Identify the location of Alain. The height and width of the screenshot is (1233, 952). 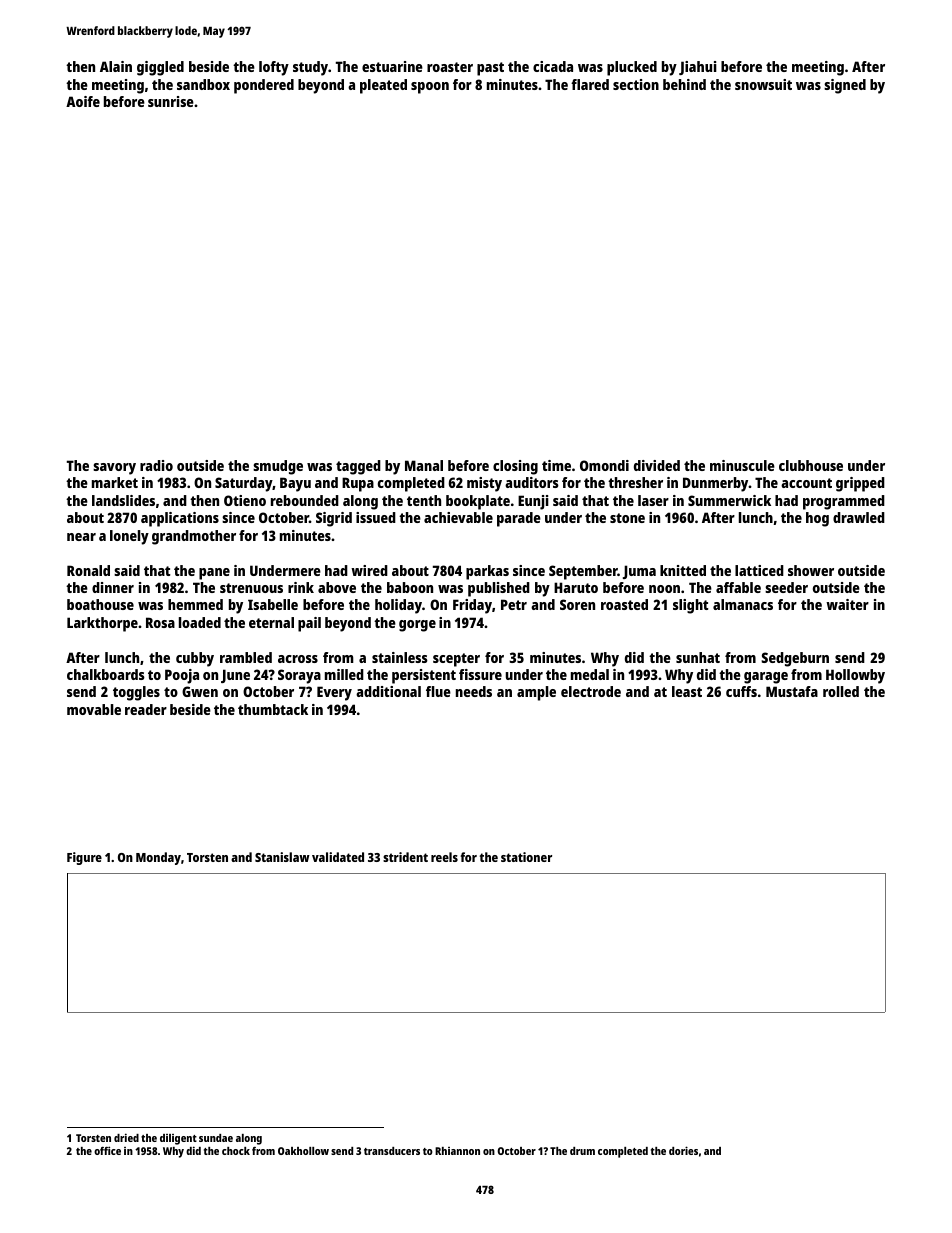
(116, 66).
